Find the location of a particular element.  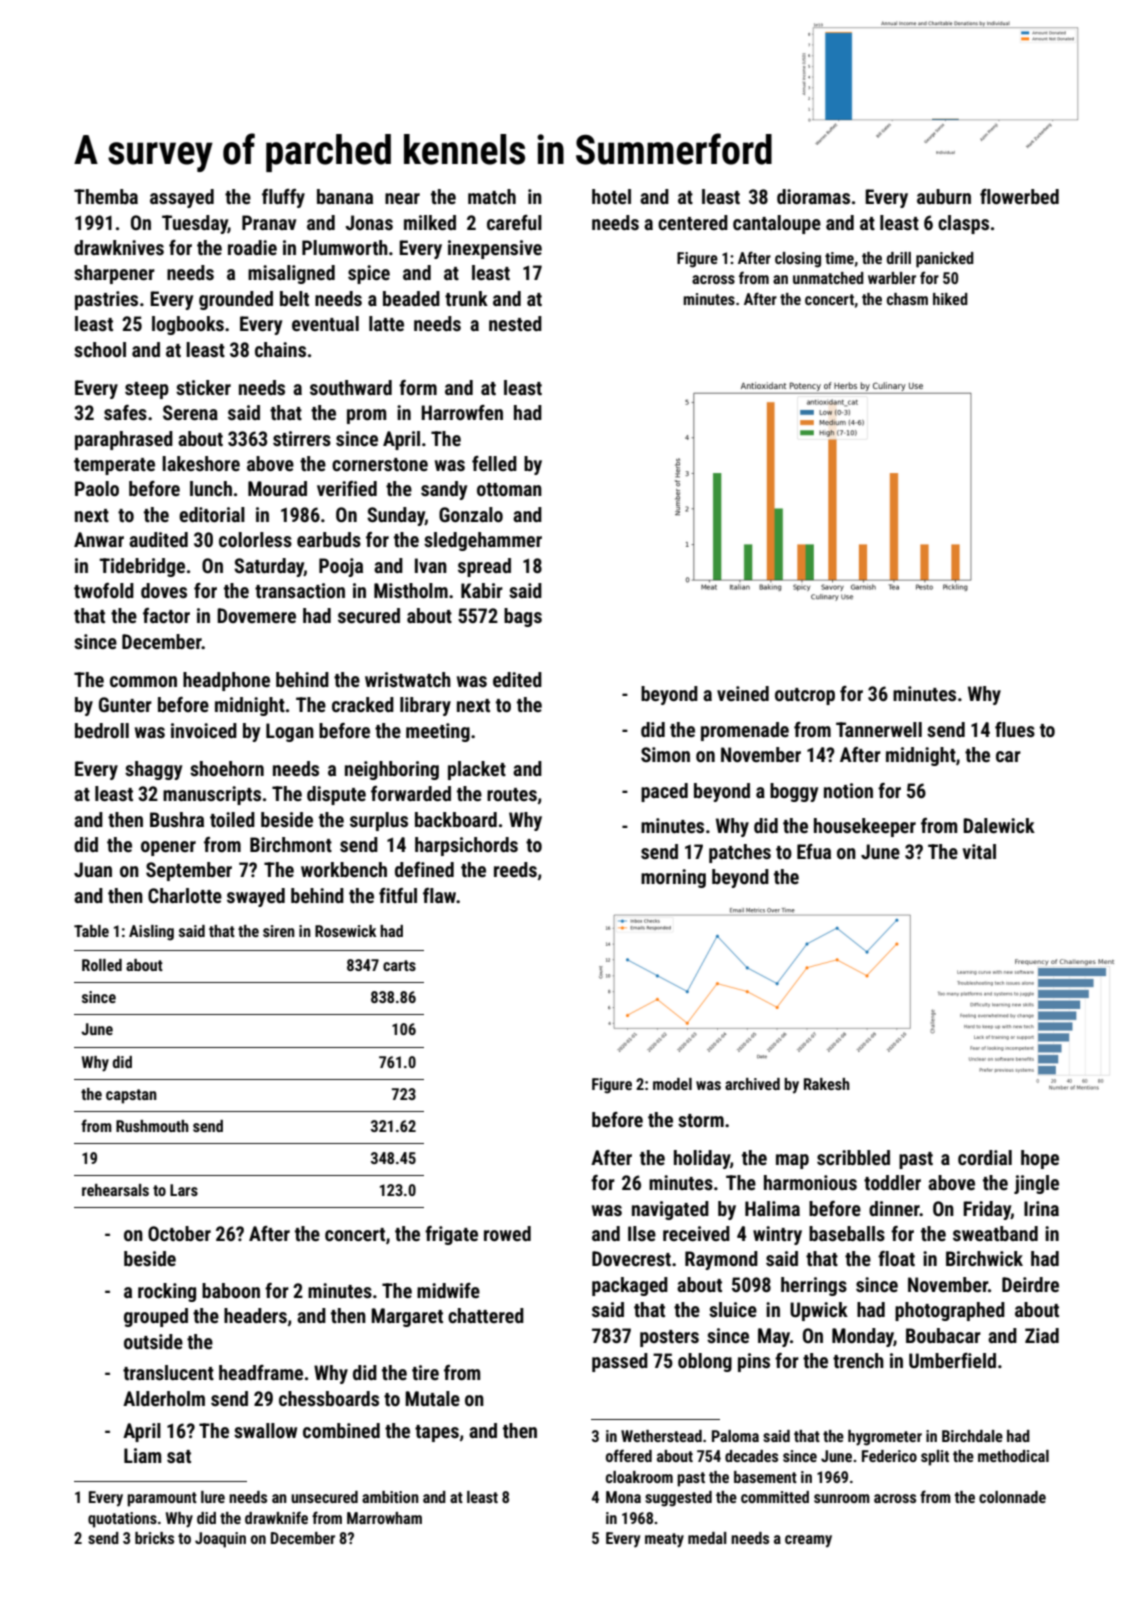

chessboards is located at coordinates (329, 1398).
